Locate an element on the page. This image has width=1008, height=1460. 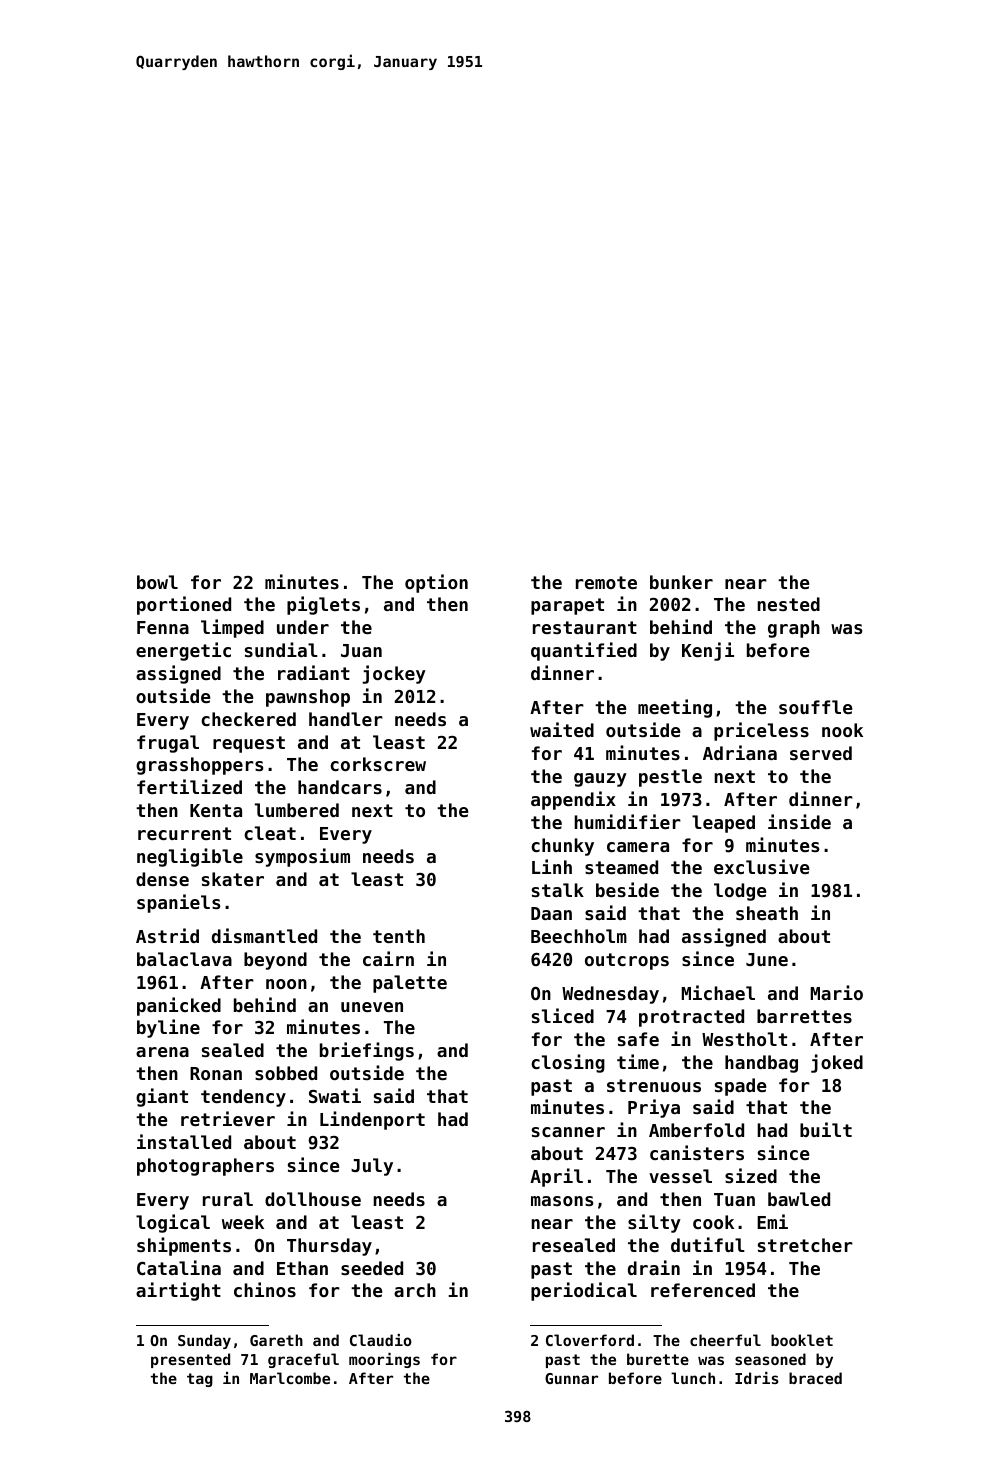
presented is located at coordinates (190, 1360).
